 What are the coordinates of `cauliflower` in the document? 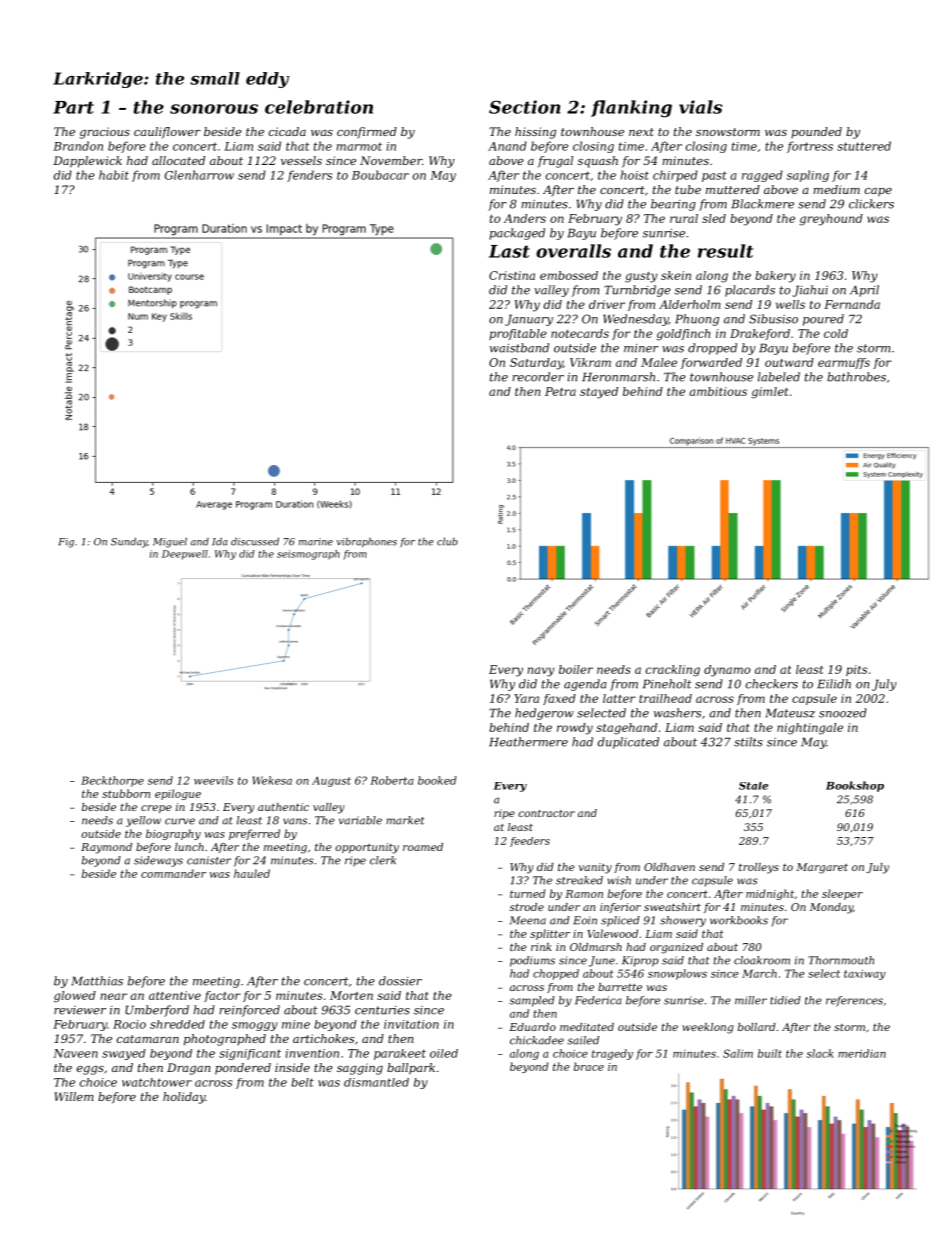 It's located at (167, 132).
